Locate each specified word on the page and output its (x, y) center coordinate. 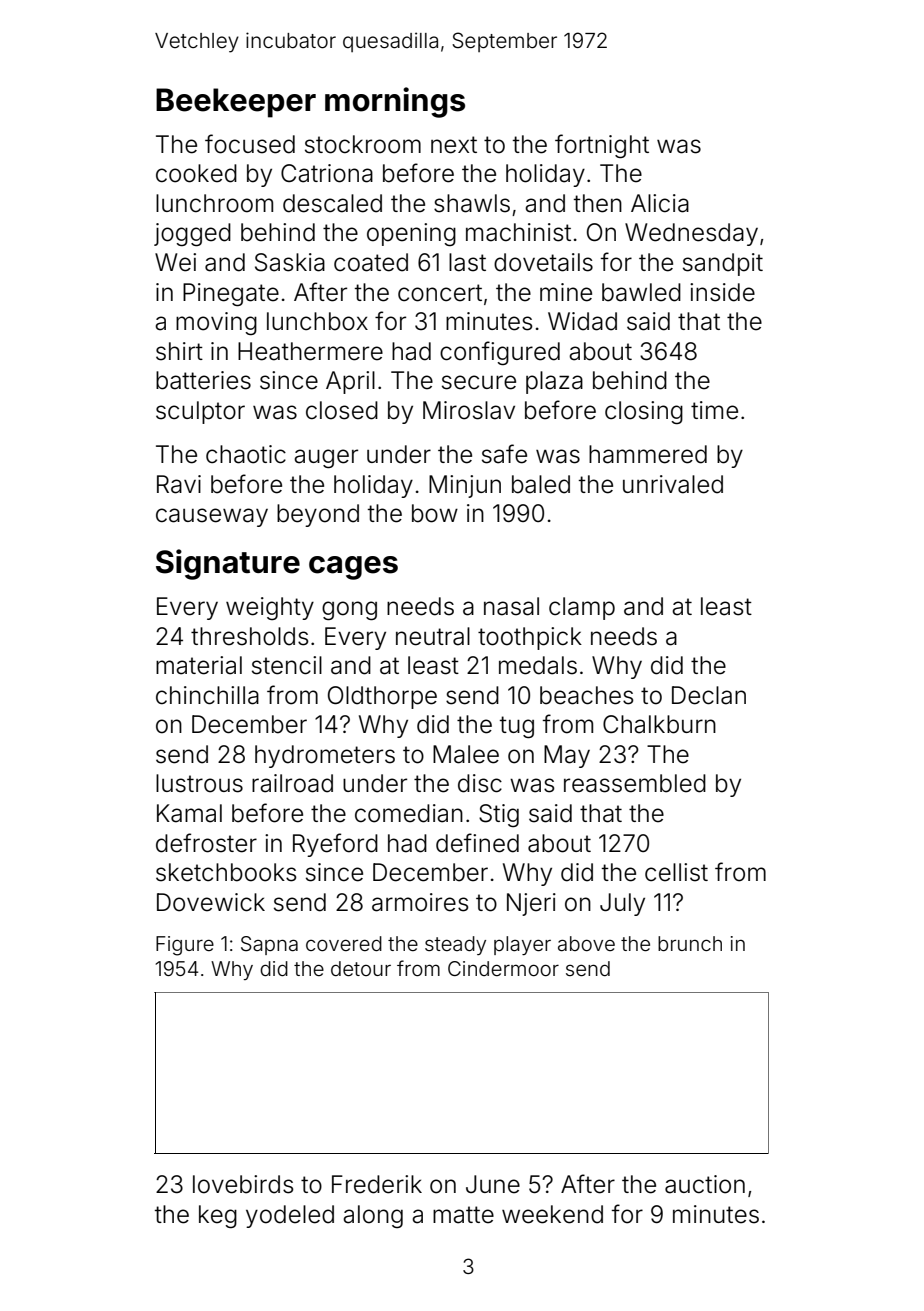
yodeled (290, 1216)
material (199, 665)
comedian (409, 813)
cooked (196, 173)
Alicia (660, 203)
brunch (690, 943)
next (454, 145)
